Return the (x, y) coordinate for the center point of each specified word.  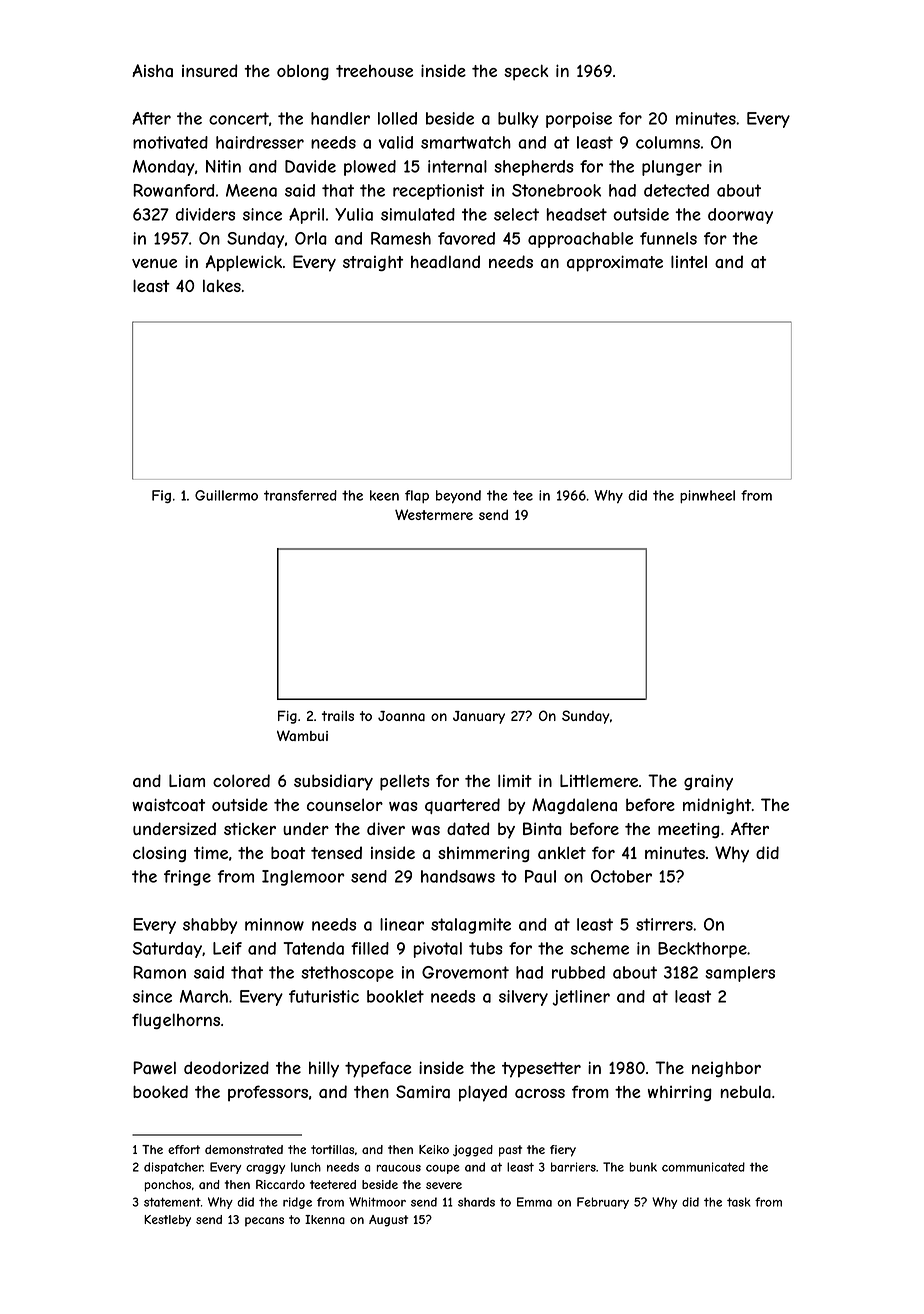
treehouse (374, 71)
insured (210, 70)
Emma (534, 1202)
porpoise (579, 120)
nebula (746, 1092)
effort (184, 1149)
